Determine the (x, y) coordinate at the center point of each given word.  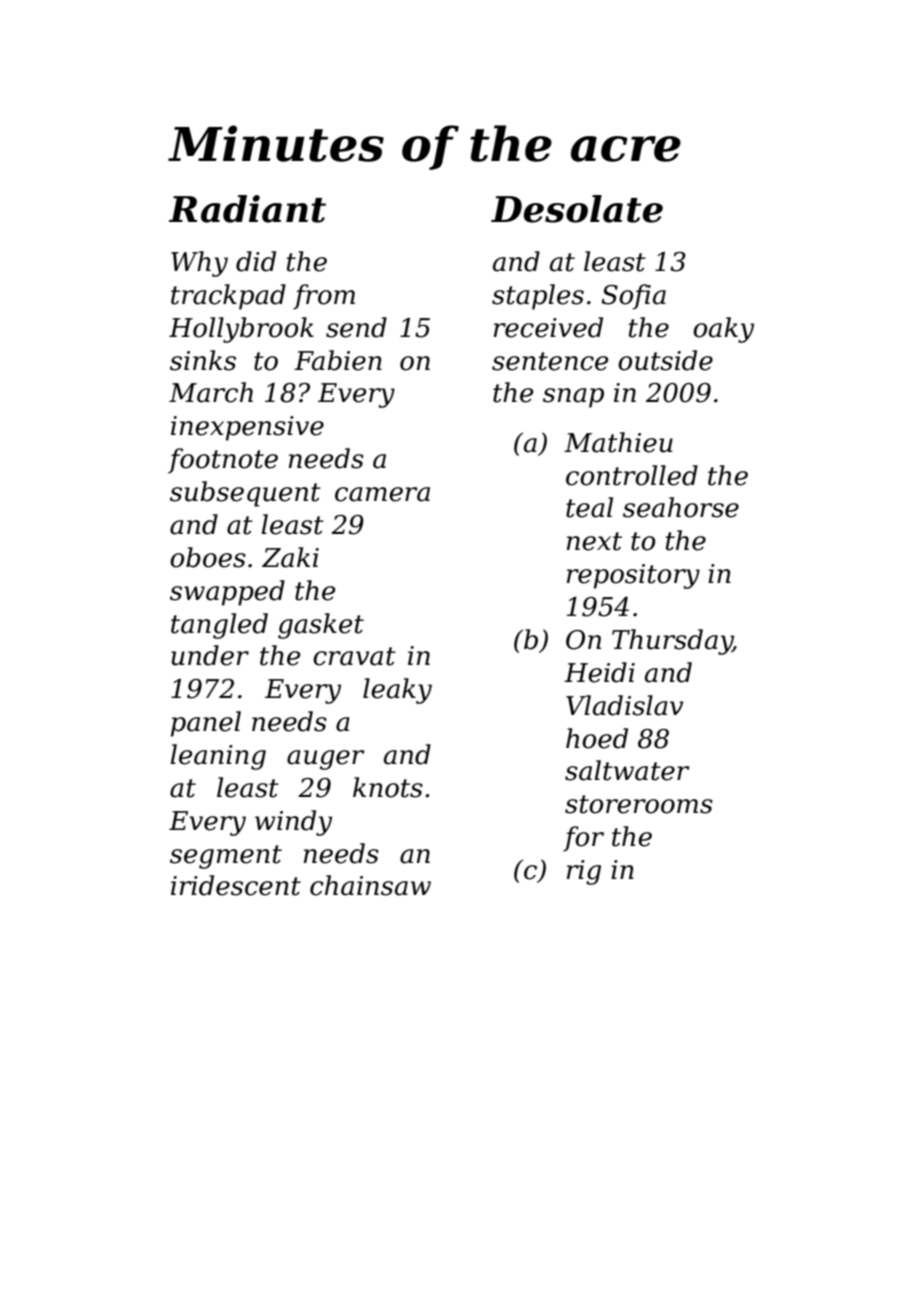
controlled (632, 475)
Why (199, 264)
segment (226, 857)
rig (584, 872)
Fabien (338, 360)
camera (382, 494)
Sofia (634, 297)
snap (573, 398)
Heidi (599, 672)
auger (325, 760)
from (324, 297)
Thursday (672, 642)
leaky (397, 691)
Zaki (290, 557)
